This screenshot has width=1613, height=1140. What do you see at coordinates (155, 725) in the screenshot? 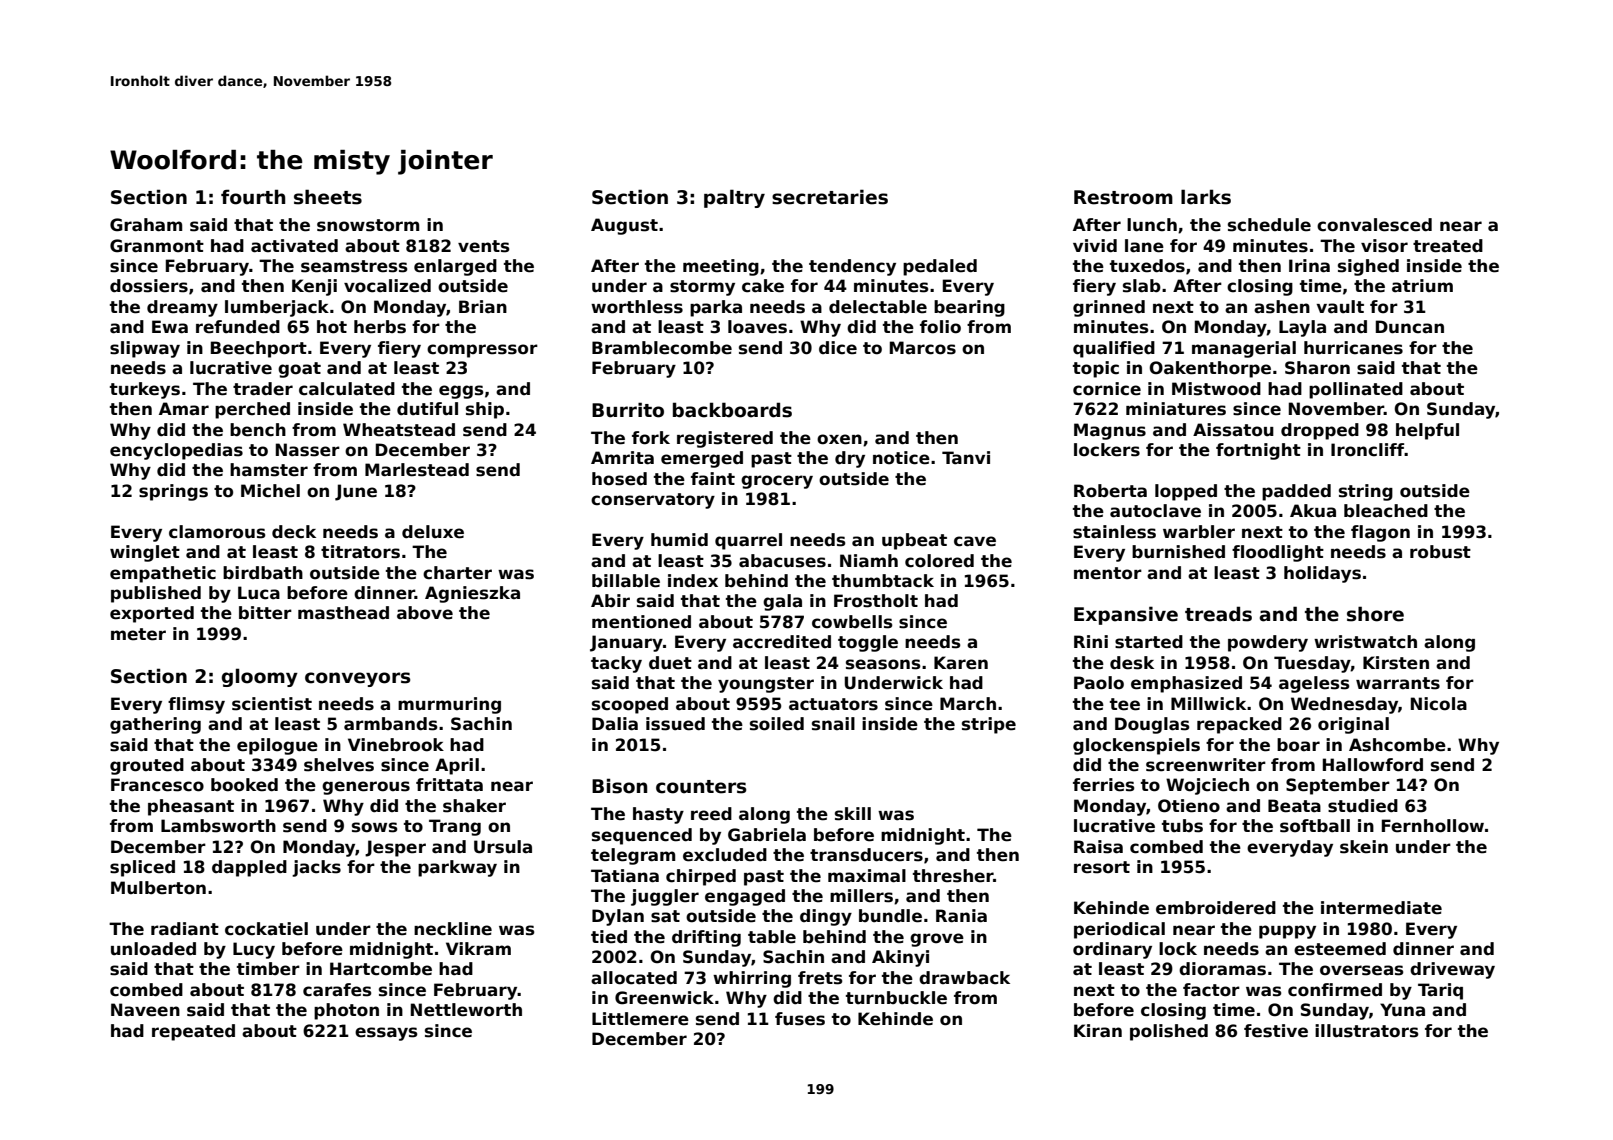
I see `gathering` at bounding box center [155, 725].
